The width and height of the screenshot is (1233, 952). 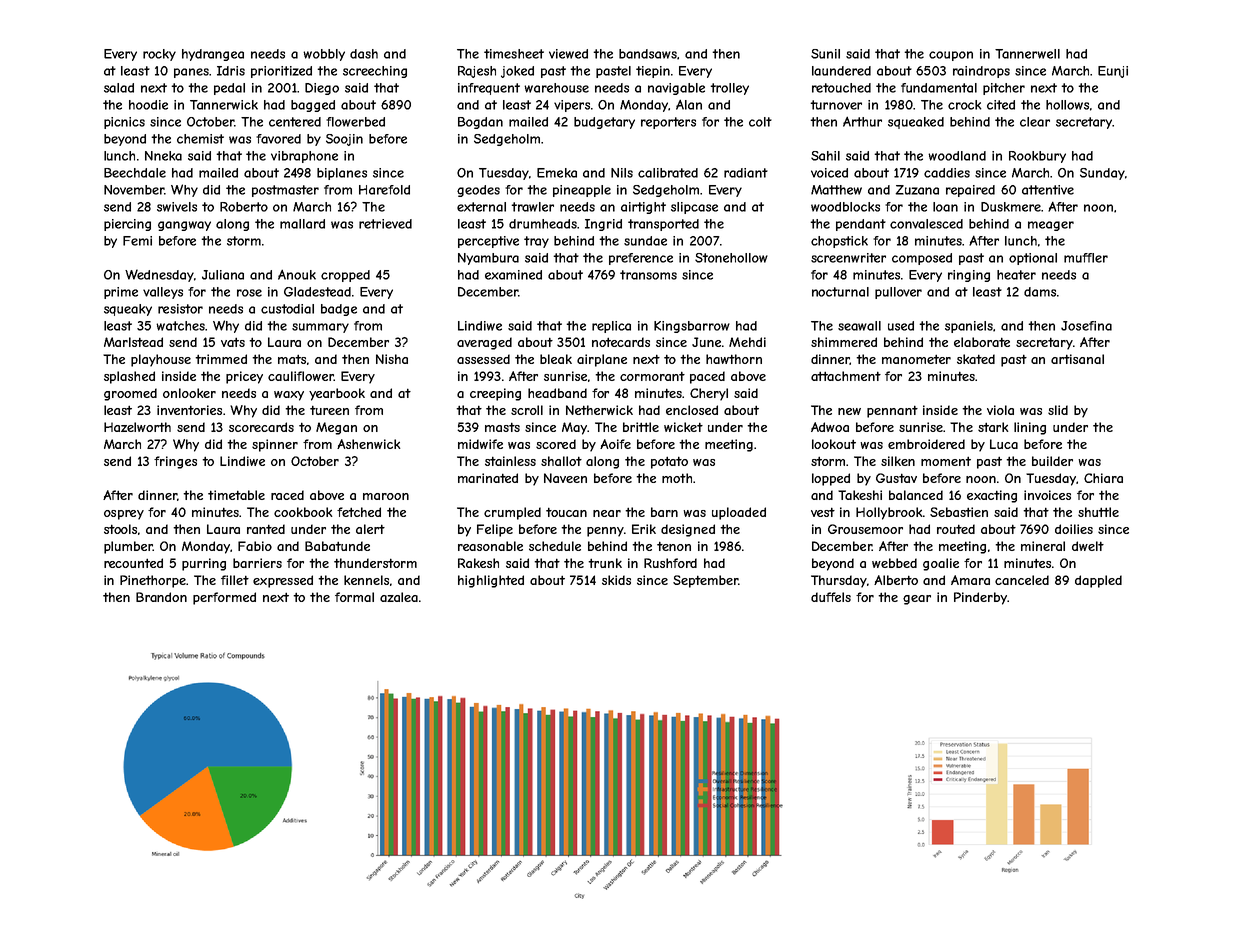 I want to click on Tannerwick, so click(x=224, y=105).
